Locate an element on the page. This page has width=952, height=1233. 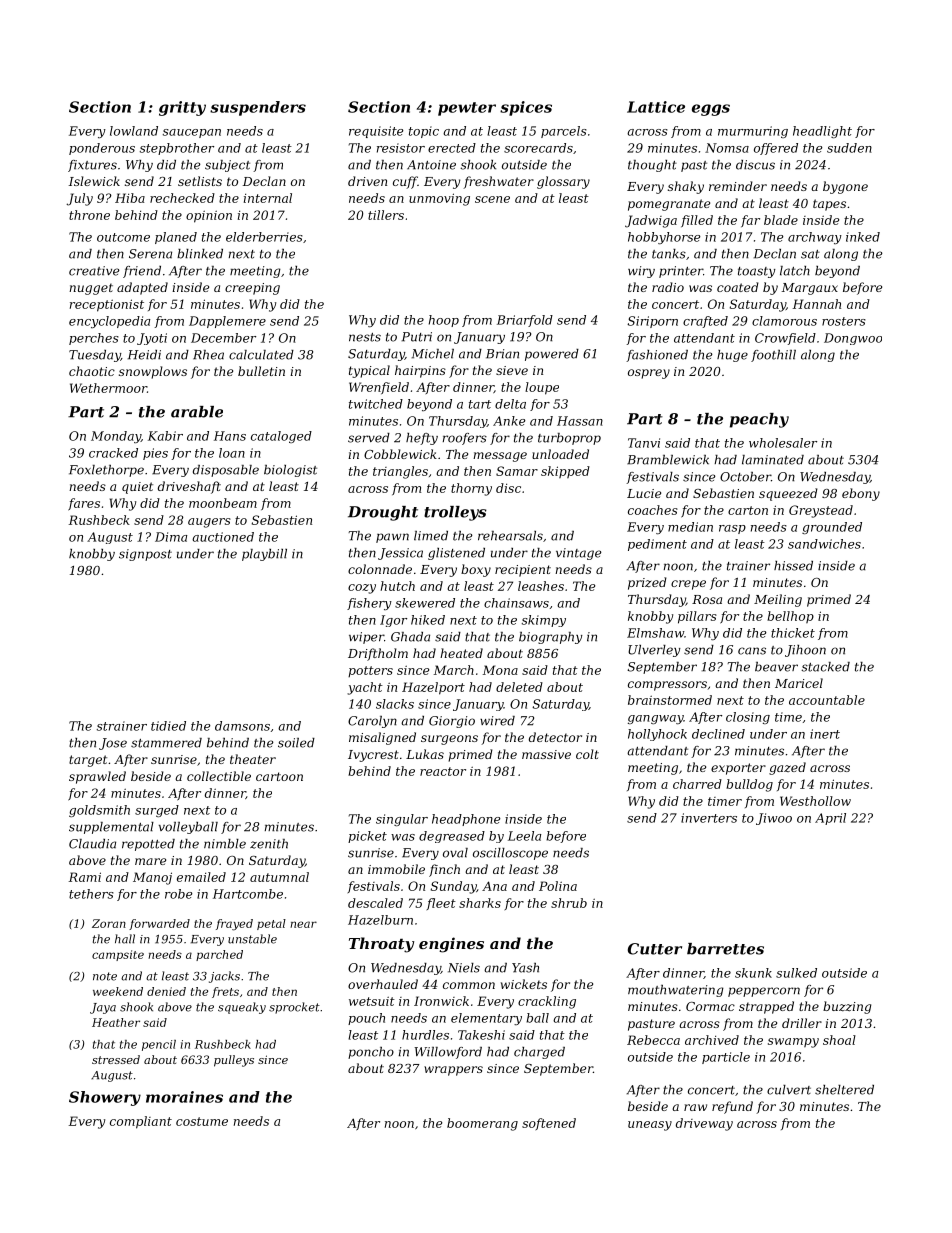
powered is located at coordinates (552, 355).
